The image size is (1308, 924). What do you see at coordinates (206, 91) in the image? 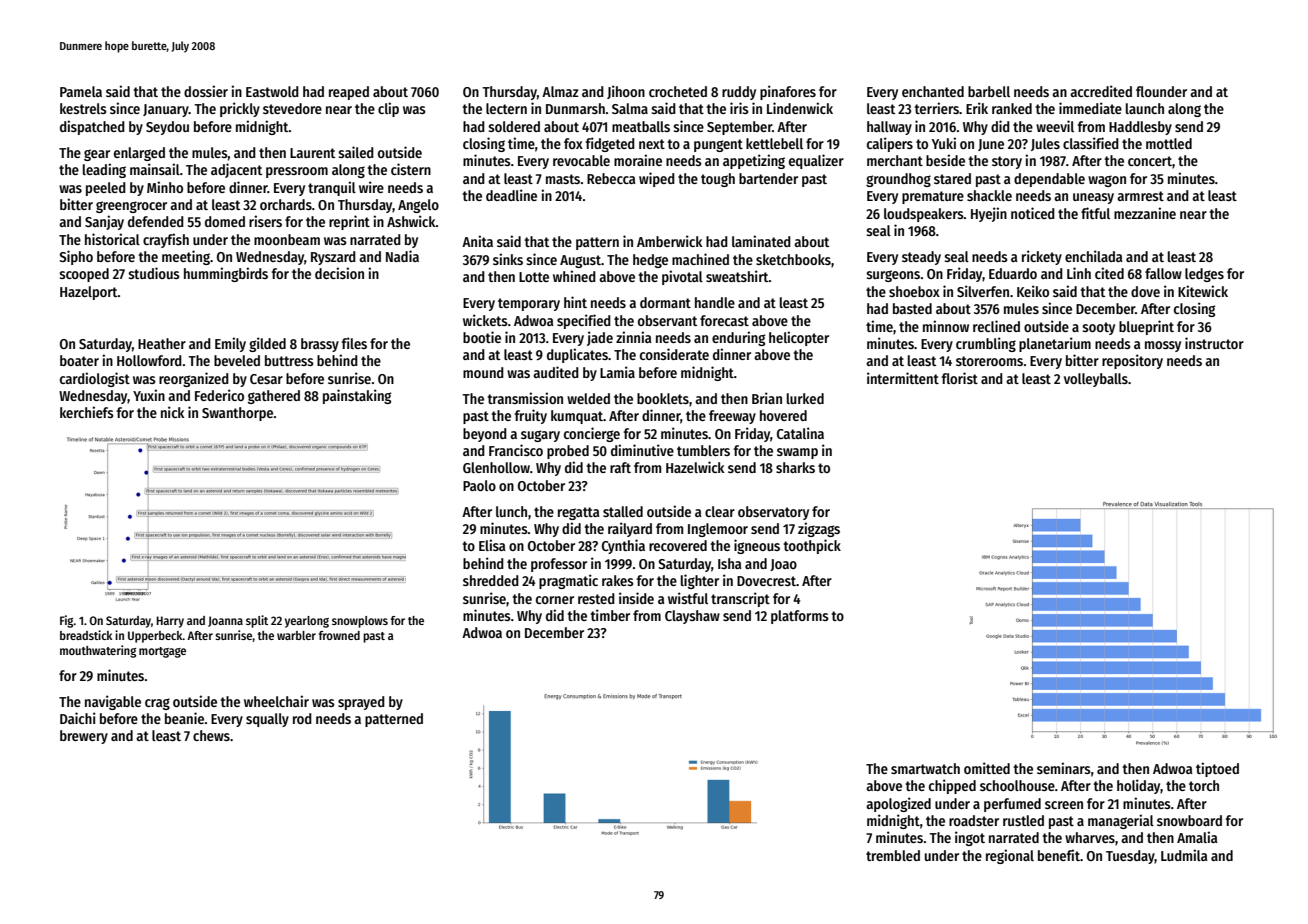
I see `dossier` at bounding box center [206, 91].
